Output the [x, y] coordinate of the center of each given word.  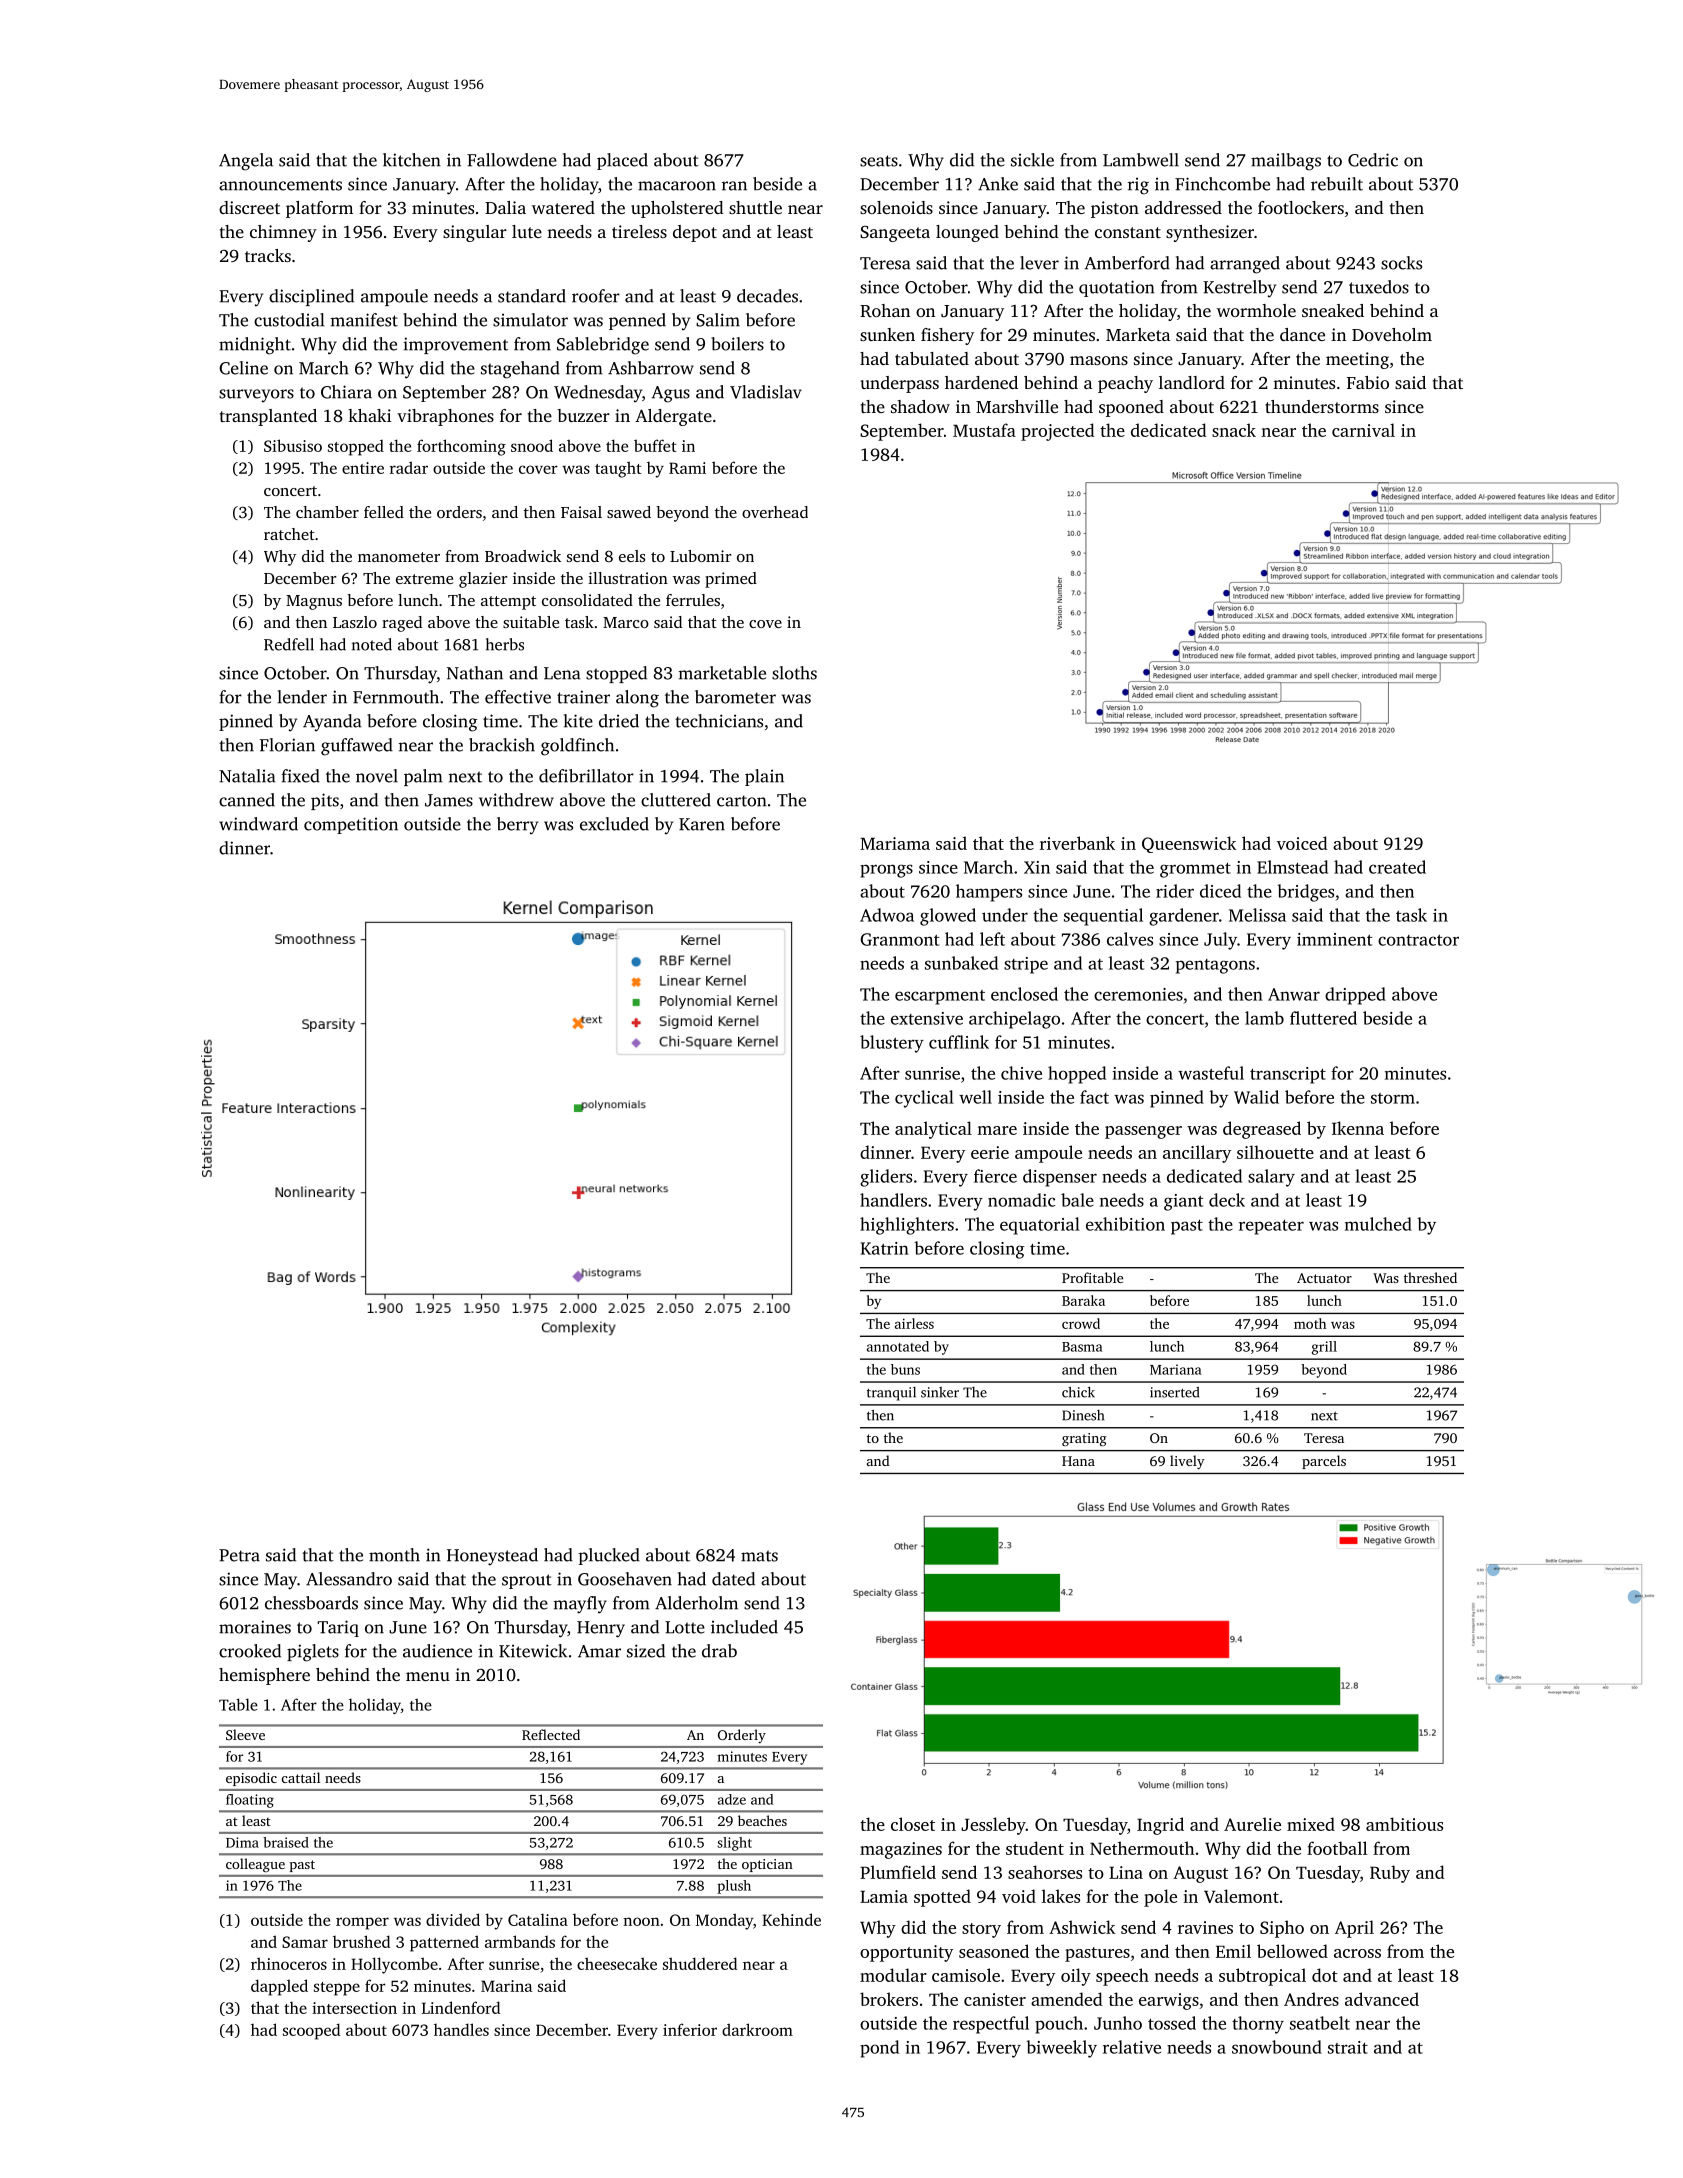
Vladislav [766, 392]
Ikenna [1358, 1128]
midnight [255, 346]
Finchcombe [1222, 184]
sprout [527, 1581]
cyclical [924, 1099]
